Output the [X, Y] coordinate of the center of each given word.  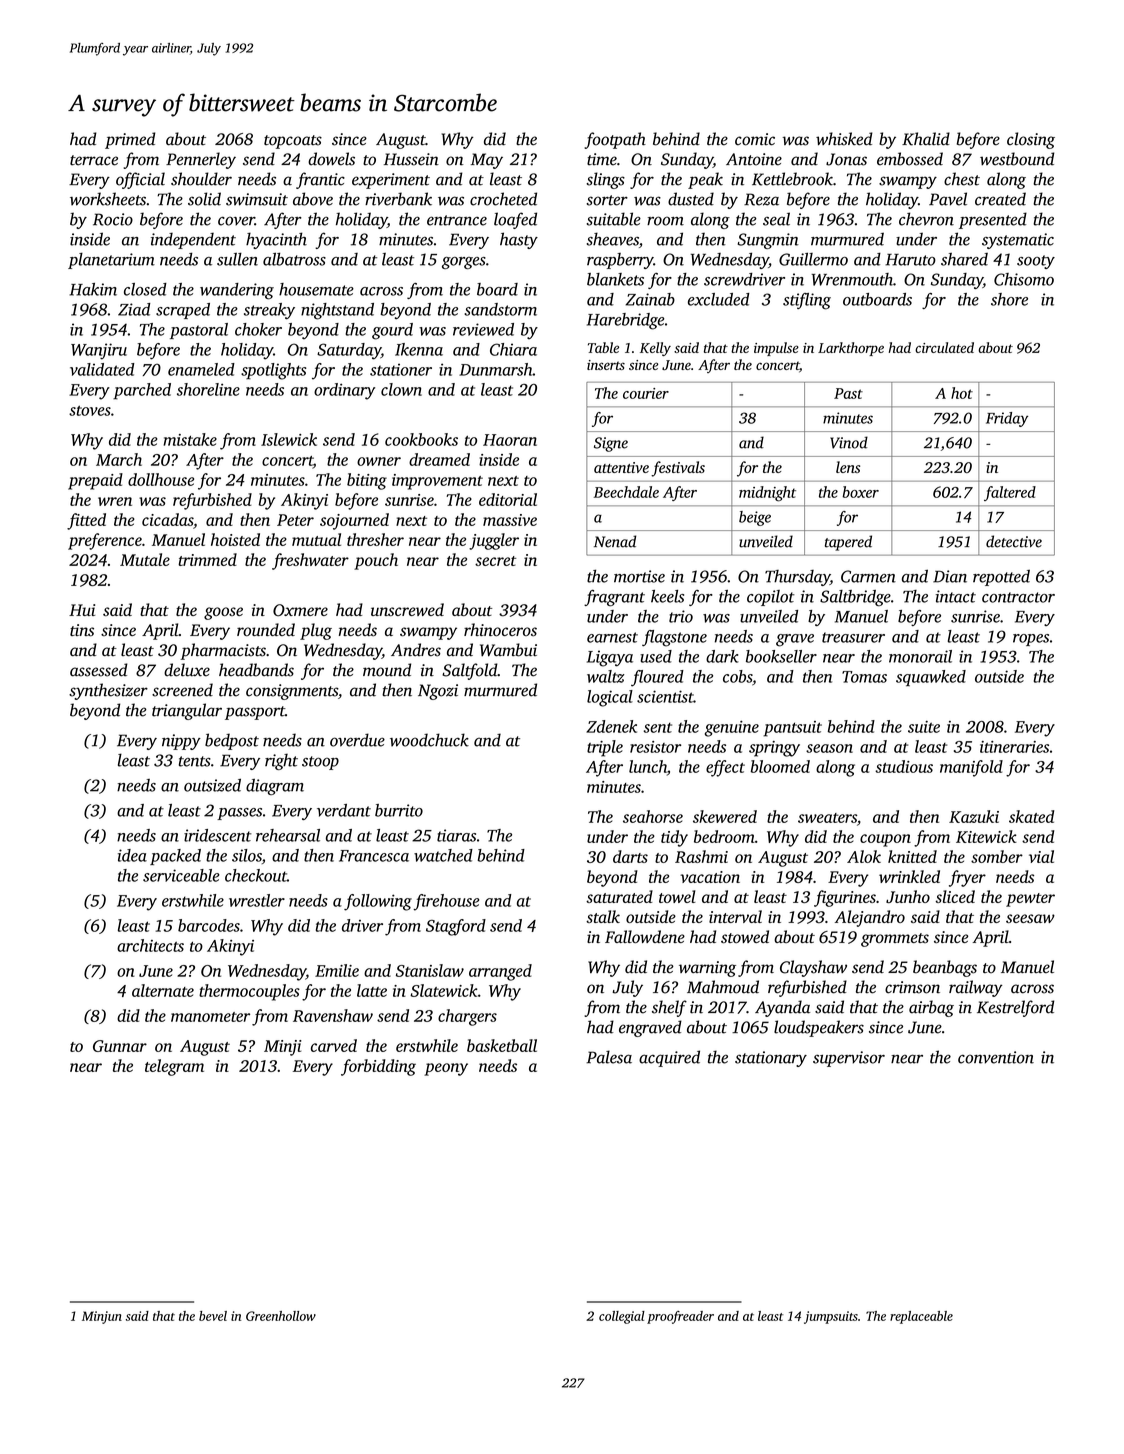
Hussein [411, 159]
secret [495, 561]
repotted [1001, 578]
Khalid [926, 139]
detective [1014, 541]
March [119, 459]
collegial [622, 1317]
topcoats [293, 142]
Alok [864, 856]
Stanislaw [430, 970]
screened [182, 690]
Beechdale [626, 492]
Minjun [102, 1317]
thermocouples [249, 992]
